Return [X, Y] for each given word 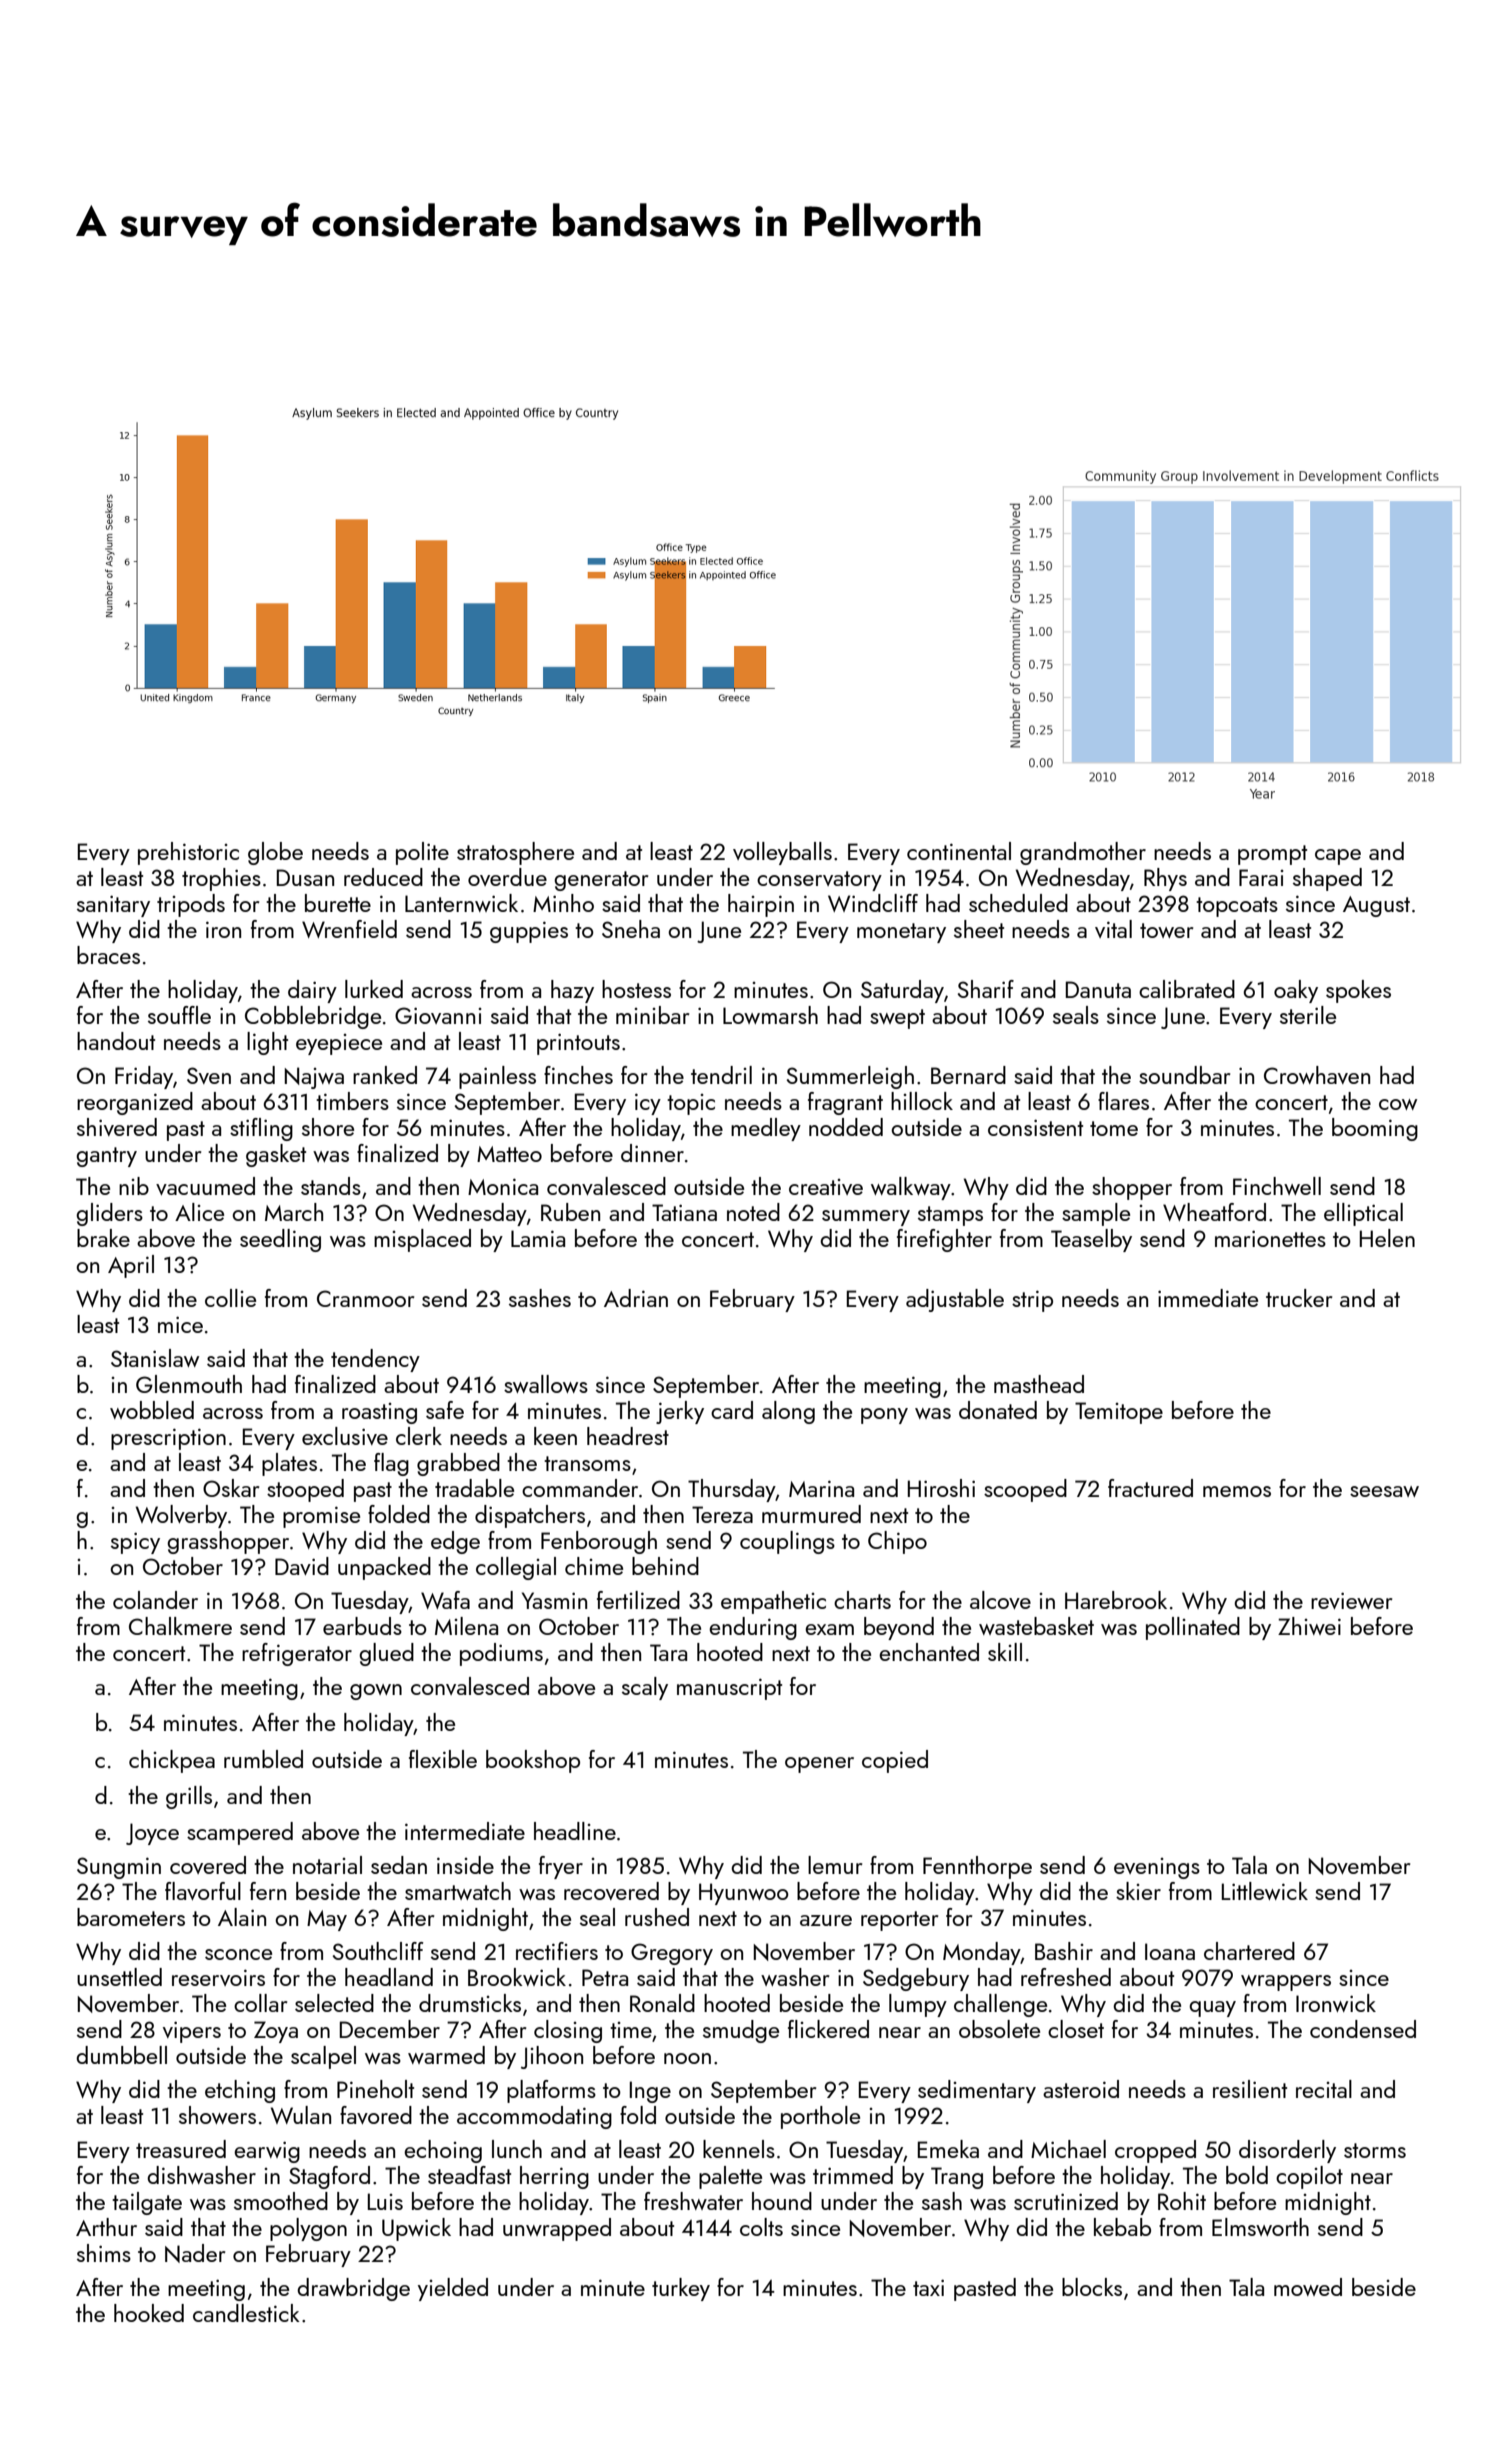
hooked [149, 2313]
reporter [899, 1921]
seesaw [1384, 1491]
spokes [1358, 991]
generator [601, 881]
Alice [199, 1212]
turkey [681, 2289]
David [302, 1566]
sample [1096, 1214]
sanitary [113, 906]
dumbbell [121, 2055]
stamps [950, 1216]
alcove [1000, 1600]
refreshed [1066, 1977]
